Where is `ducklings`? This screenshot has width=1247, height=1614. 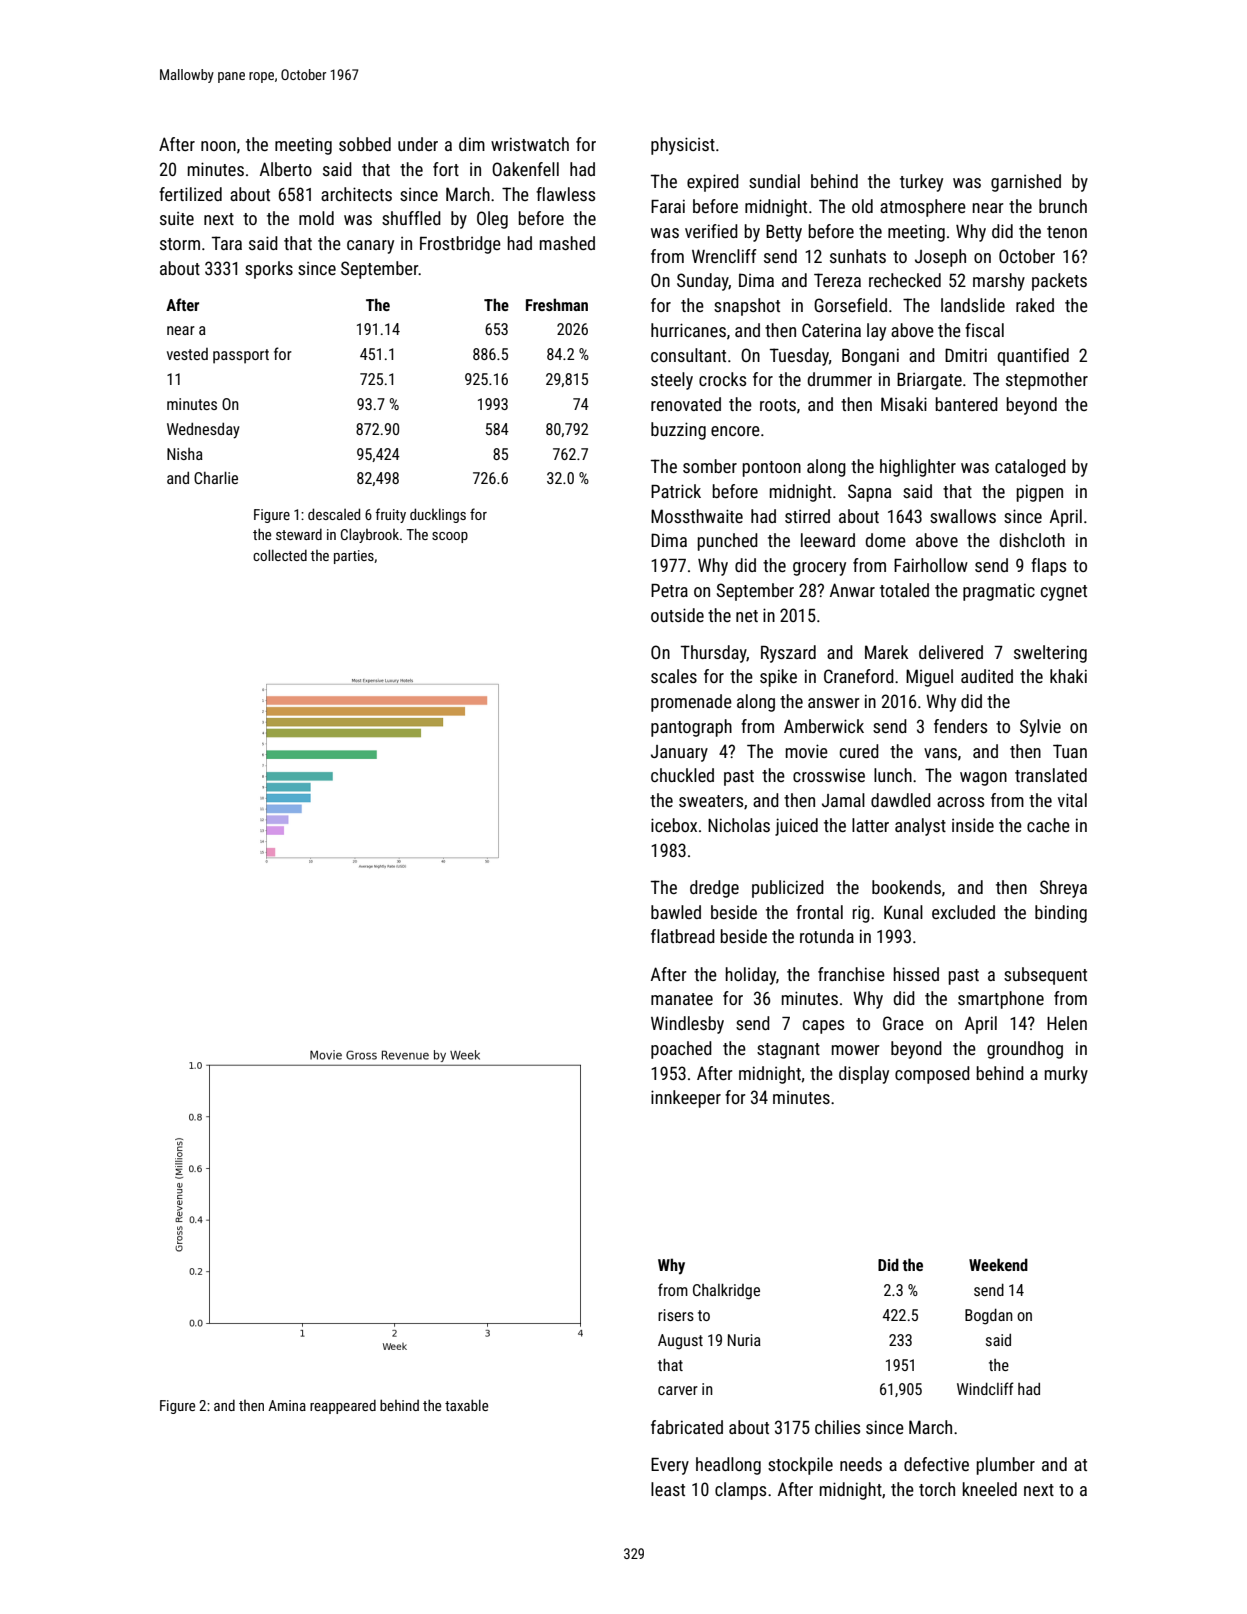
ducklings is located at coordinates (438, 515).
